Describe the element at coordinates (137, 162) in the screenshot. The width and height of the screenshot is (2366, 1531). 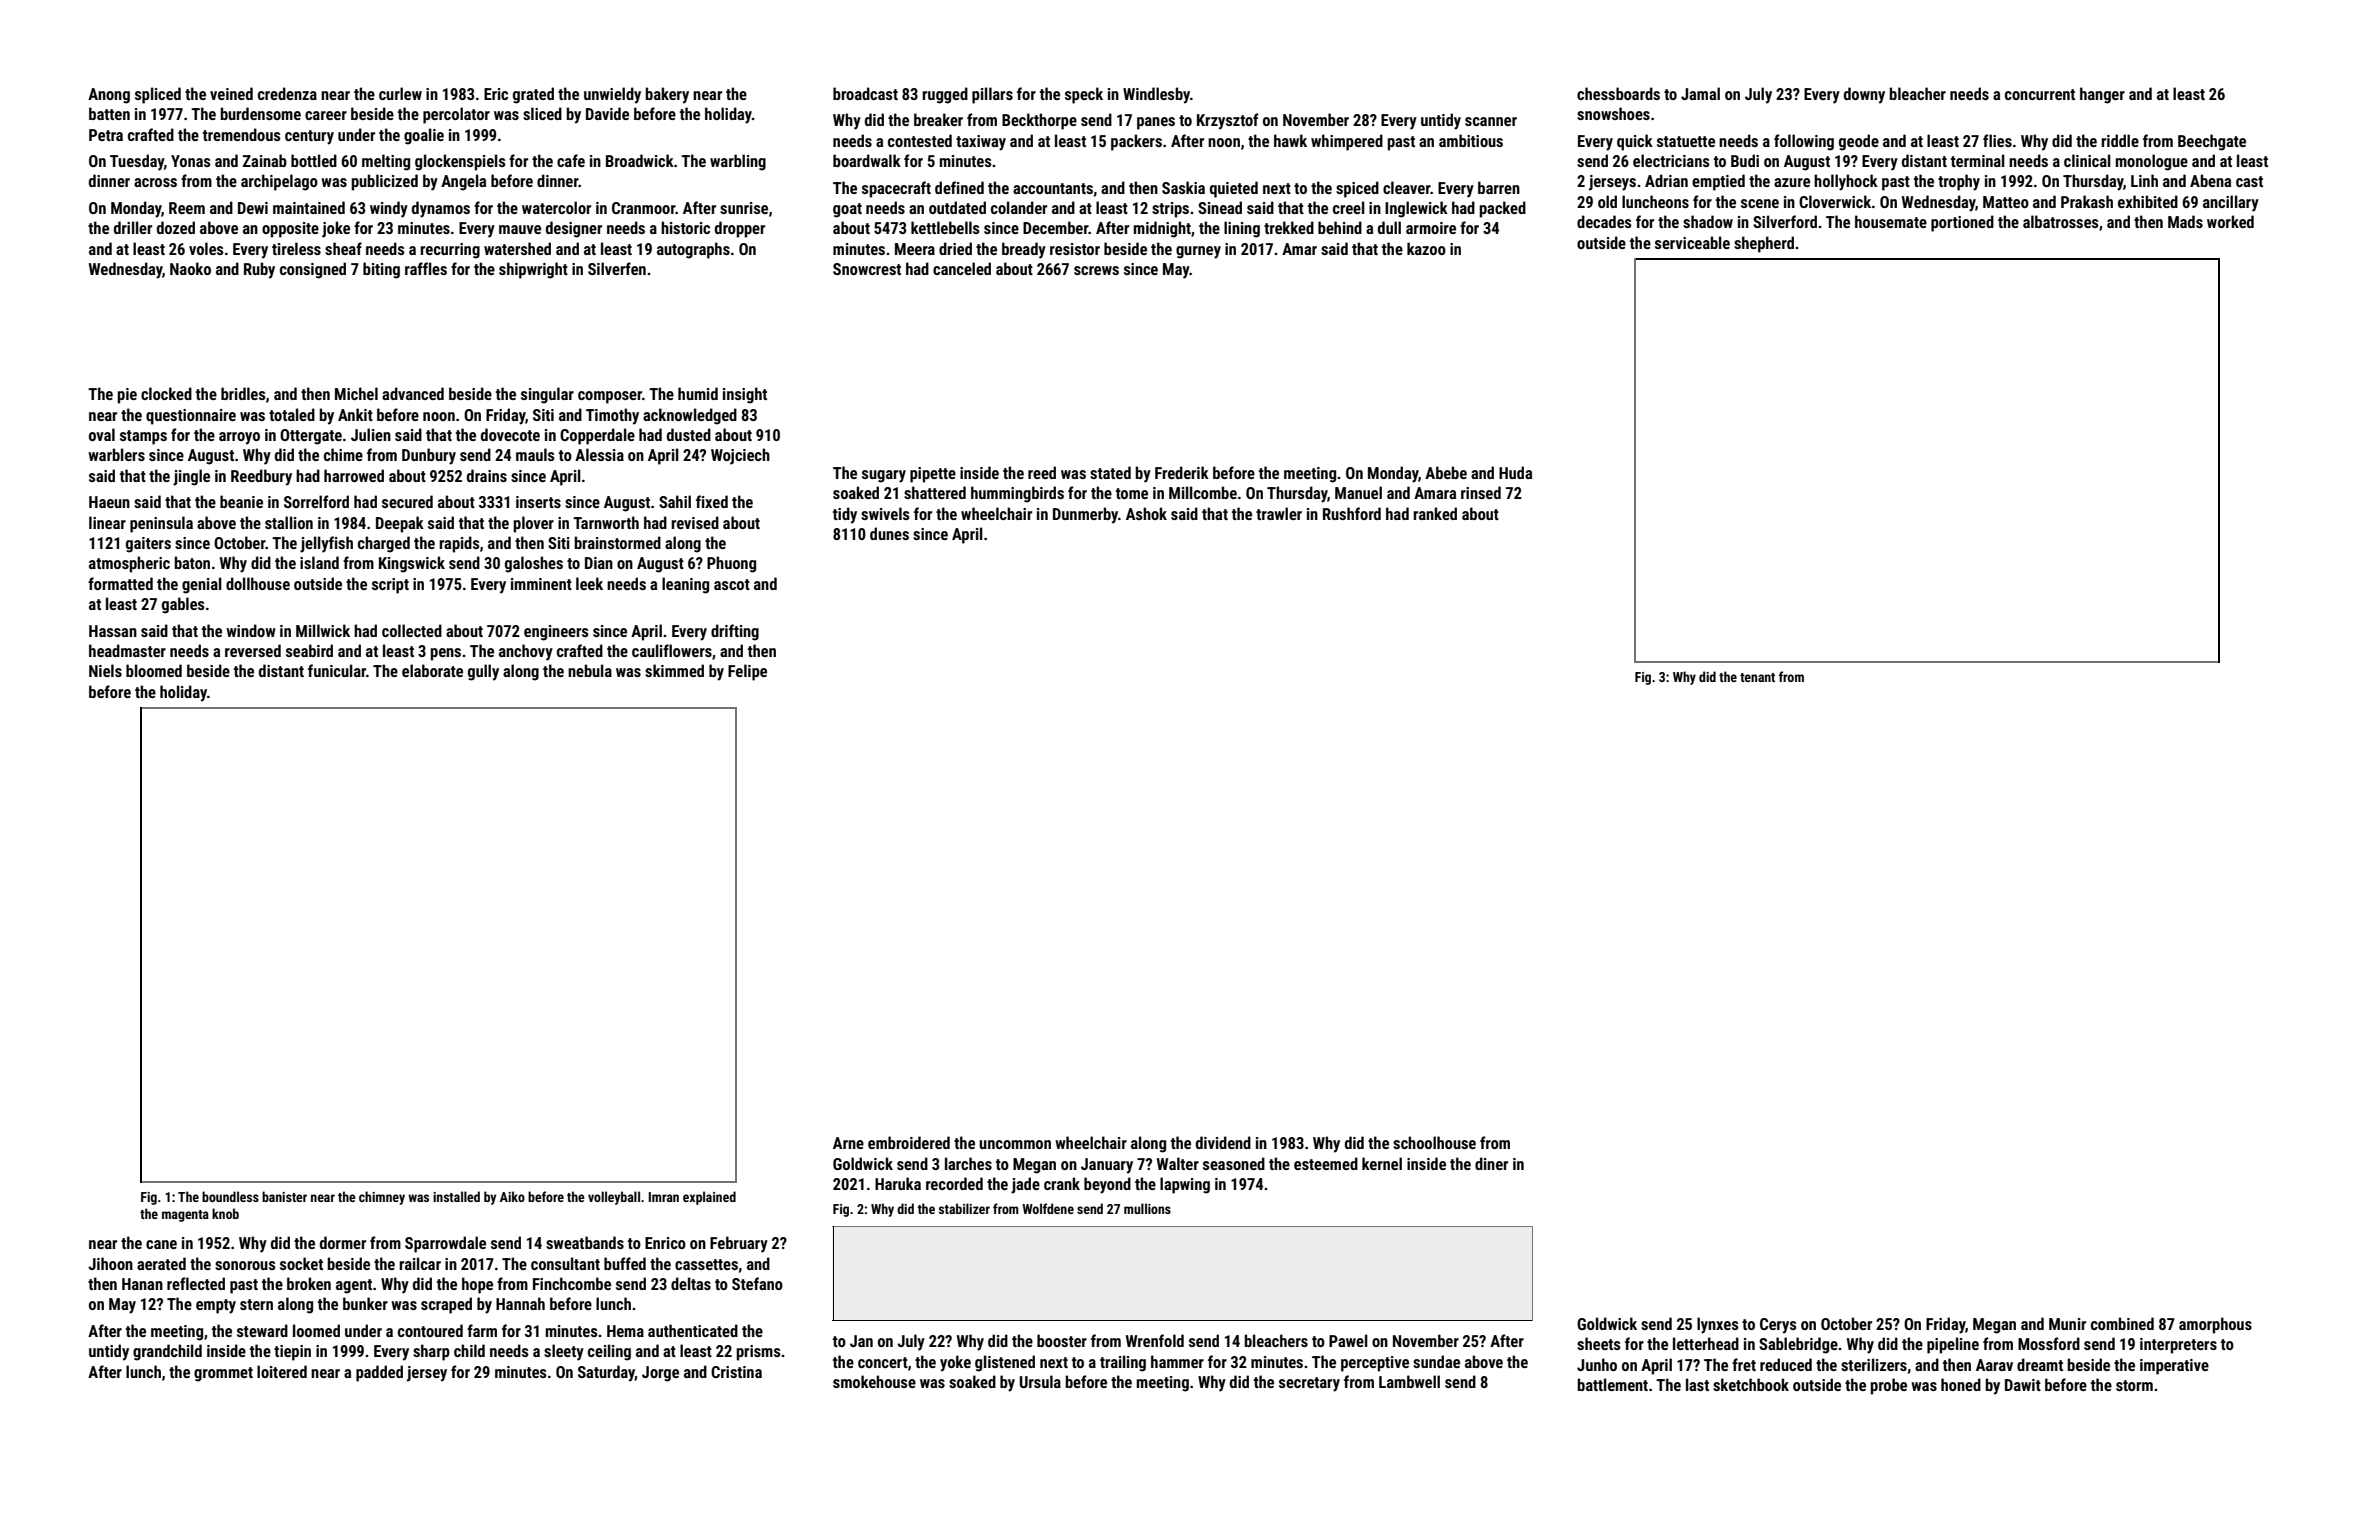
I see `Tuesday` at that location.
